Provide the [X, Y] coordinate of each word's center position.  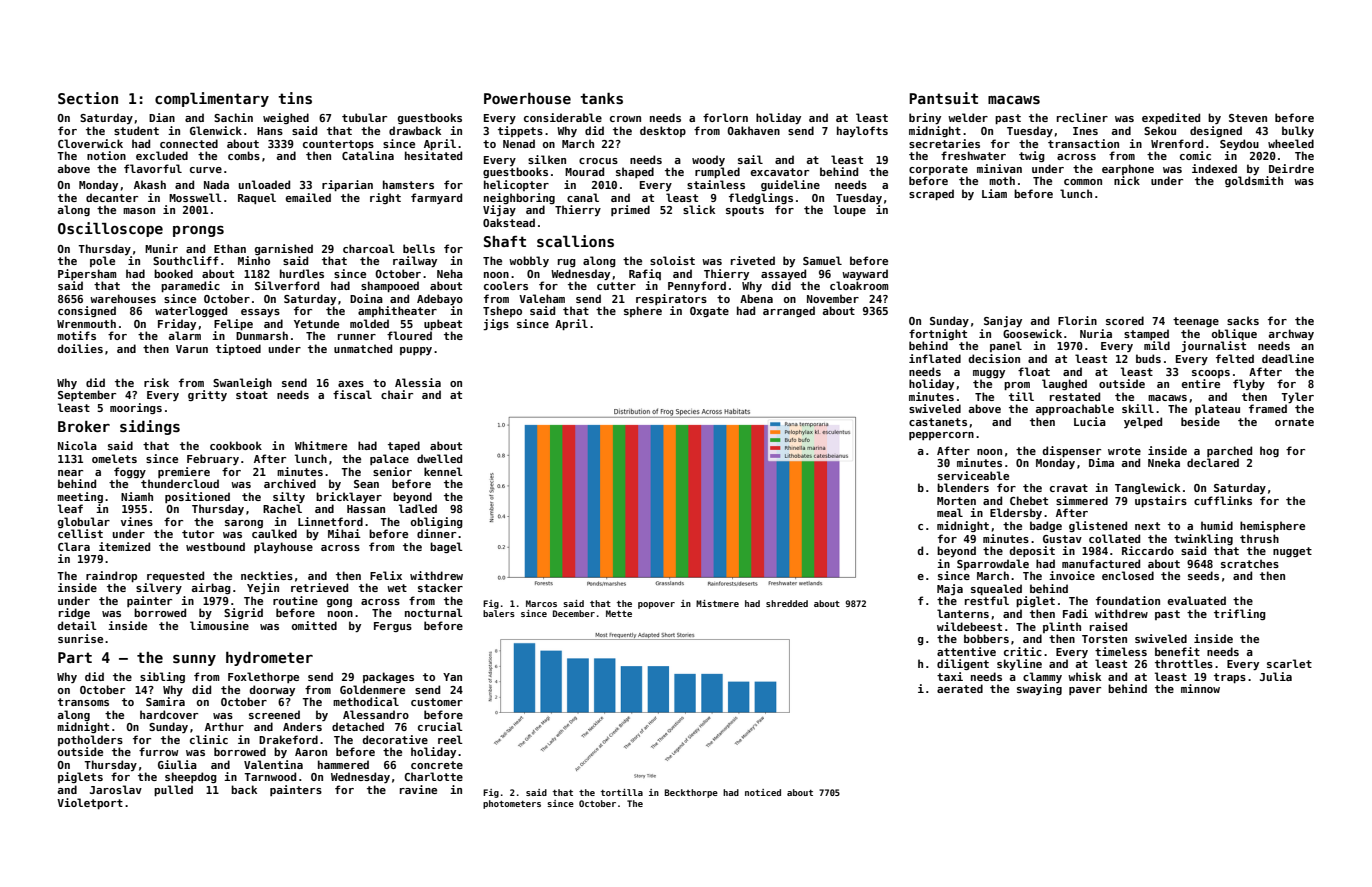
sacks [1243, 320]
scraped [931, 194]
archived [290, 483]
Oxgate [709, 312]
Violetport [90, 803]
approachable [1075, 409]
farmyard [436, 198]
